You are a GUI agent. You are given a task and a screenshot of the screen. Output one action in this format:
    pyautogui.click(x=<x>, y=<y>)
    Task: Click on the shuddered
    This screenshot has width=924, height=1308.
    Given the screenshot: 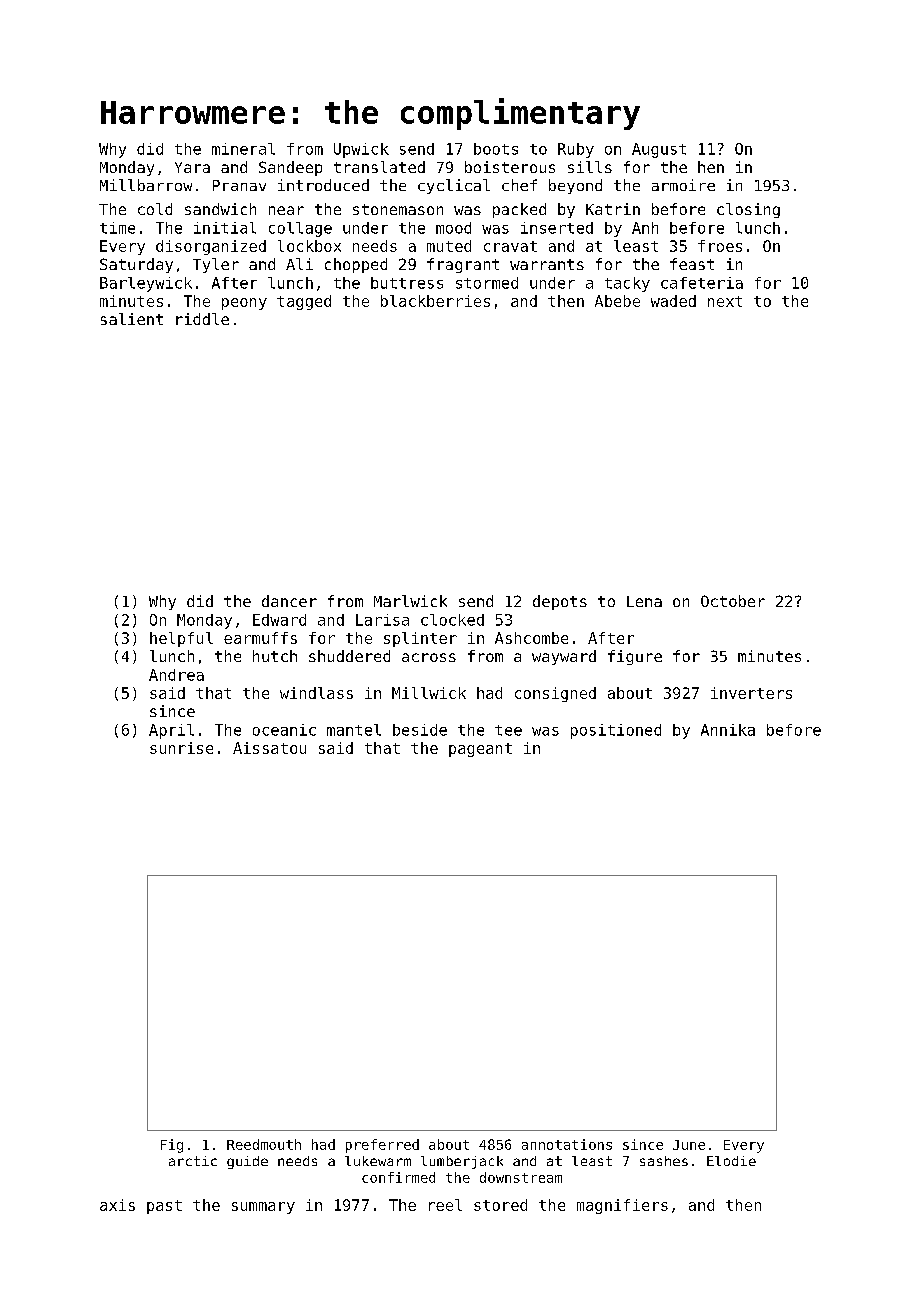 What is the action you would take?
    pyautogui.click(x=349, y=656)
